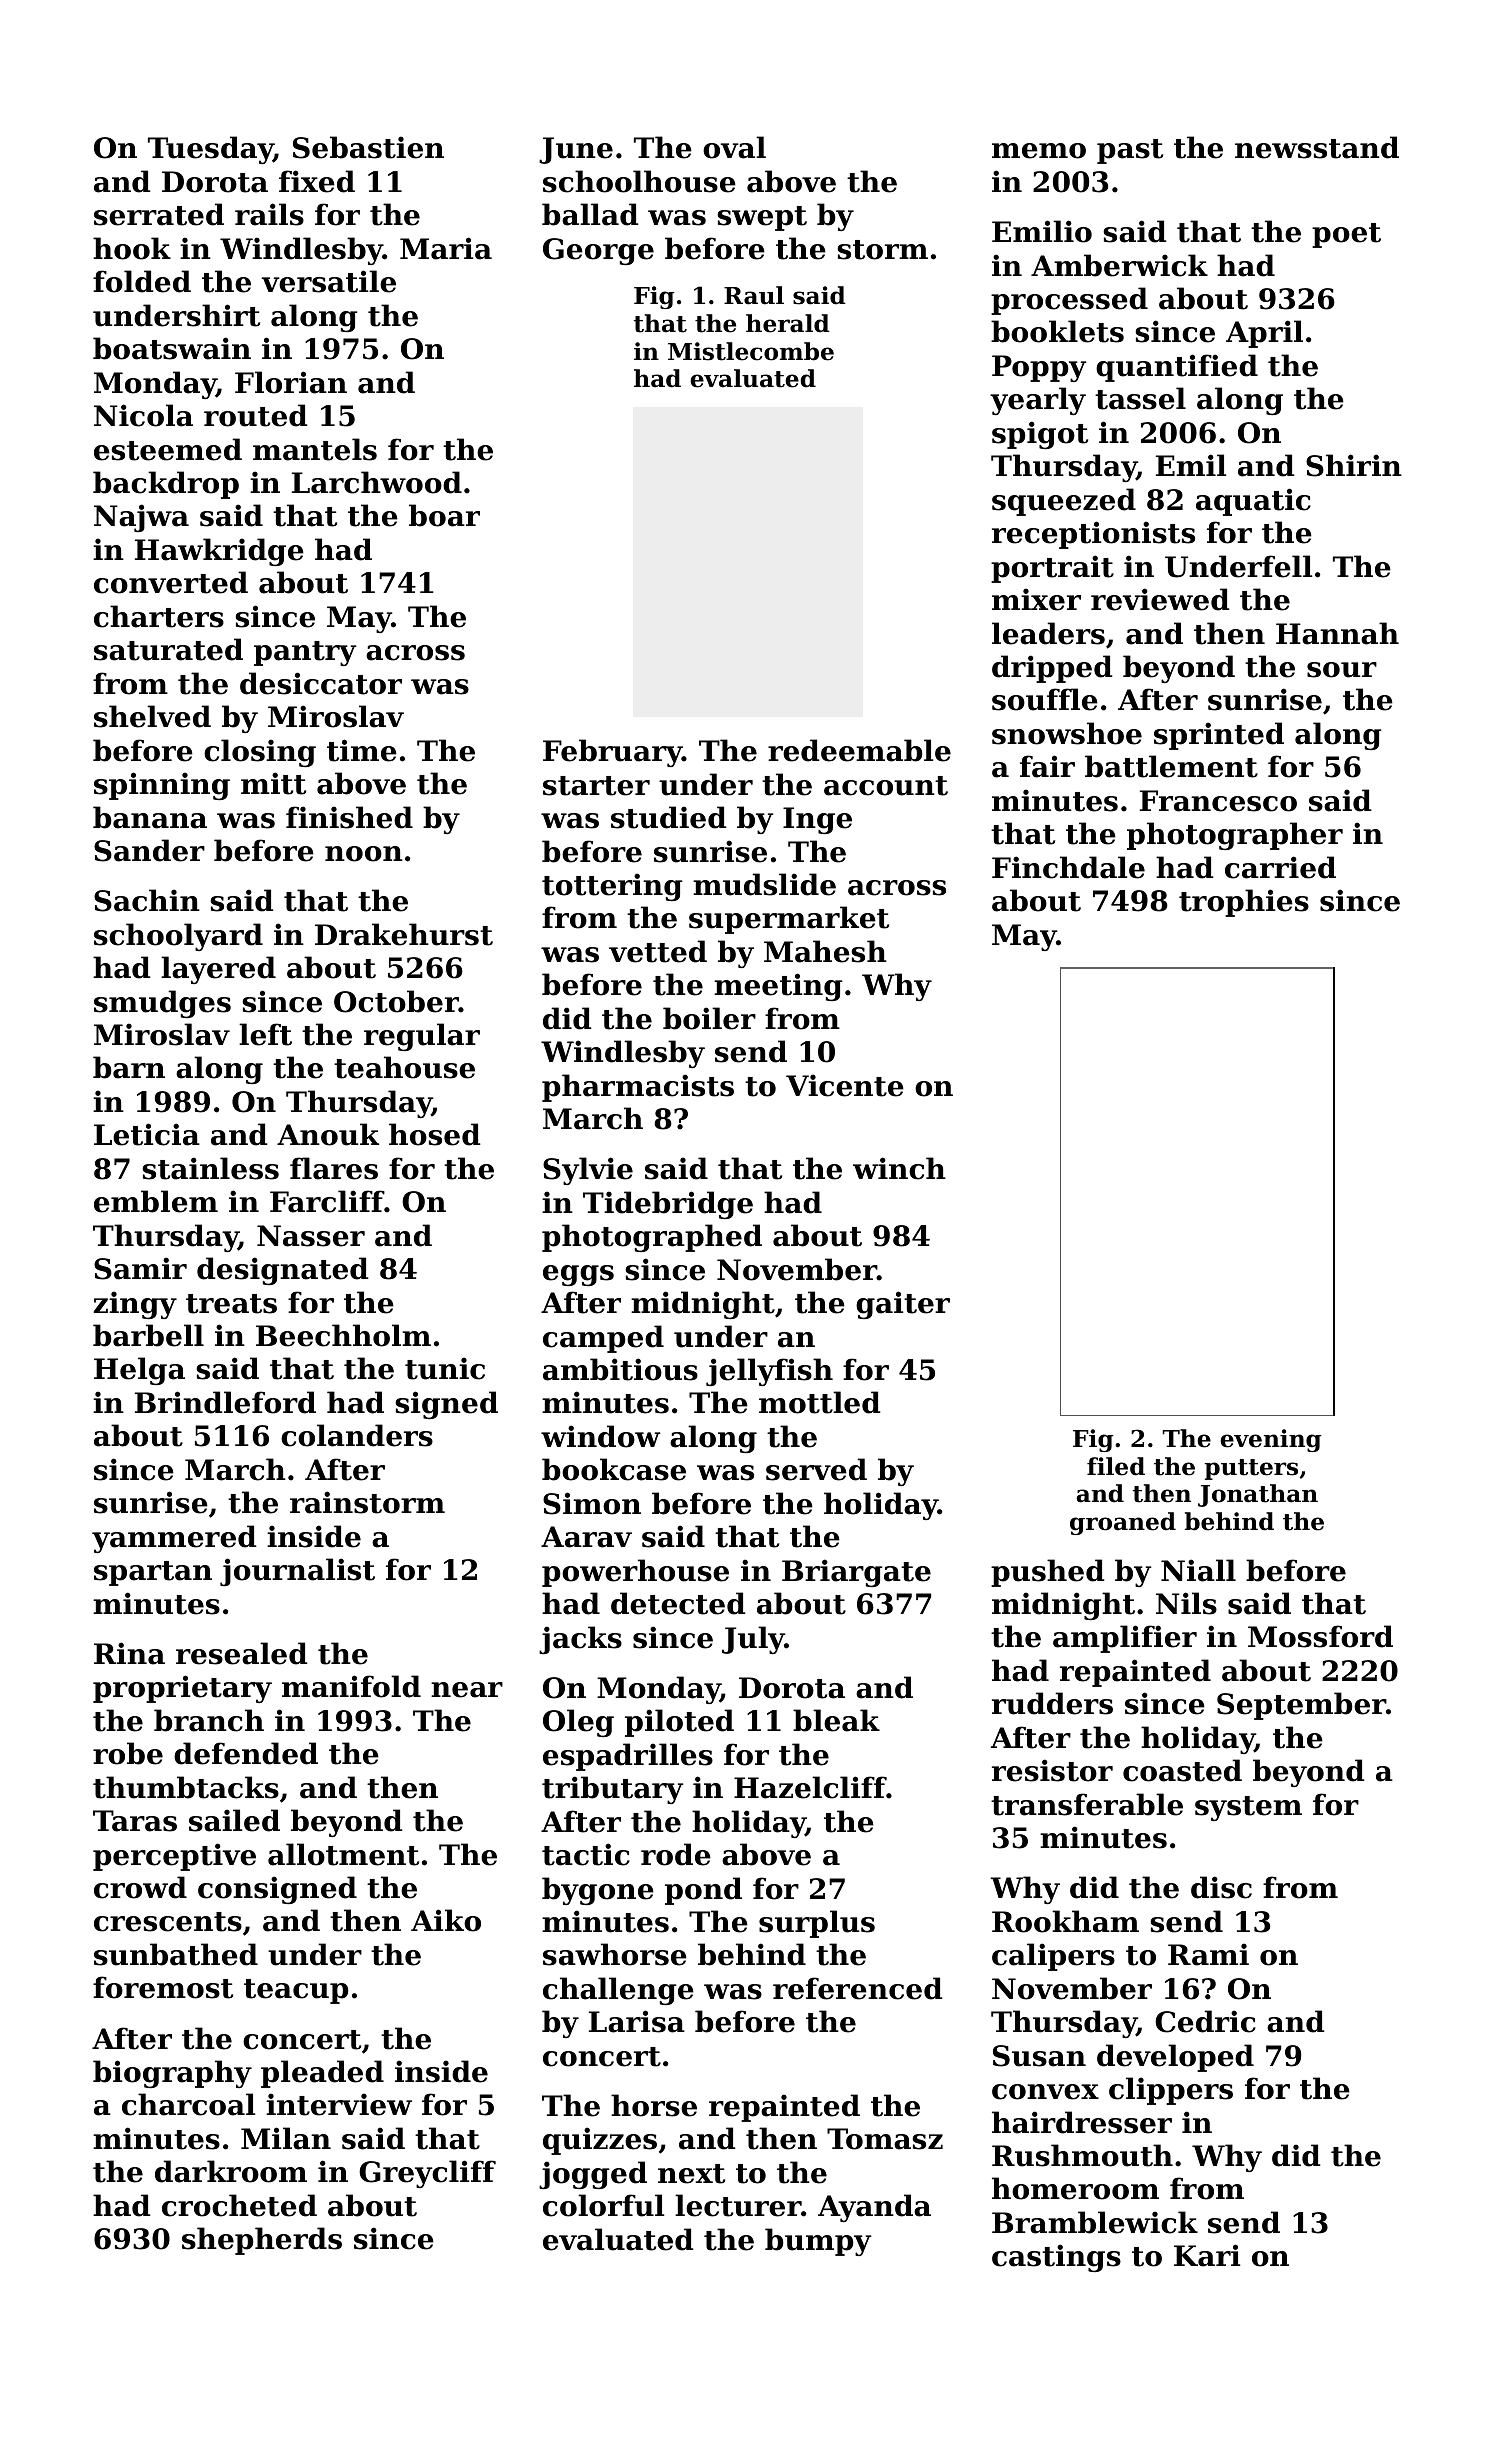 Image resolution: width=1496 pixels, height=2464 pixels. What do you see at coordinates (1095, 2222) in the screenshot?
I see `Bramblewick` at bounding box center [1095, 2222].
